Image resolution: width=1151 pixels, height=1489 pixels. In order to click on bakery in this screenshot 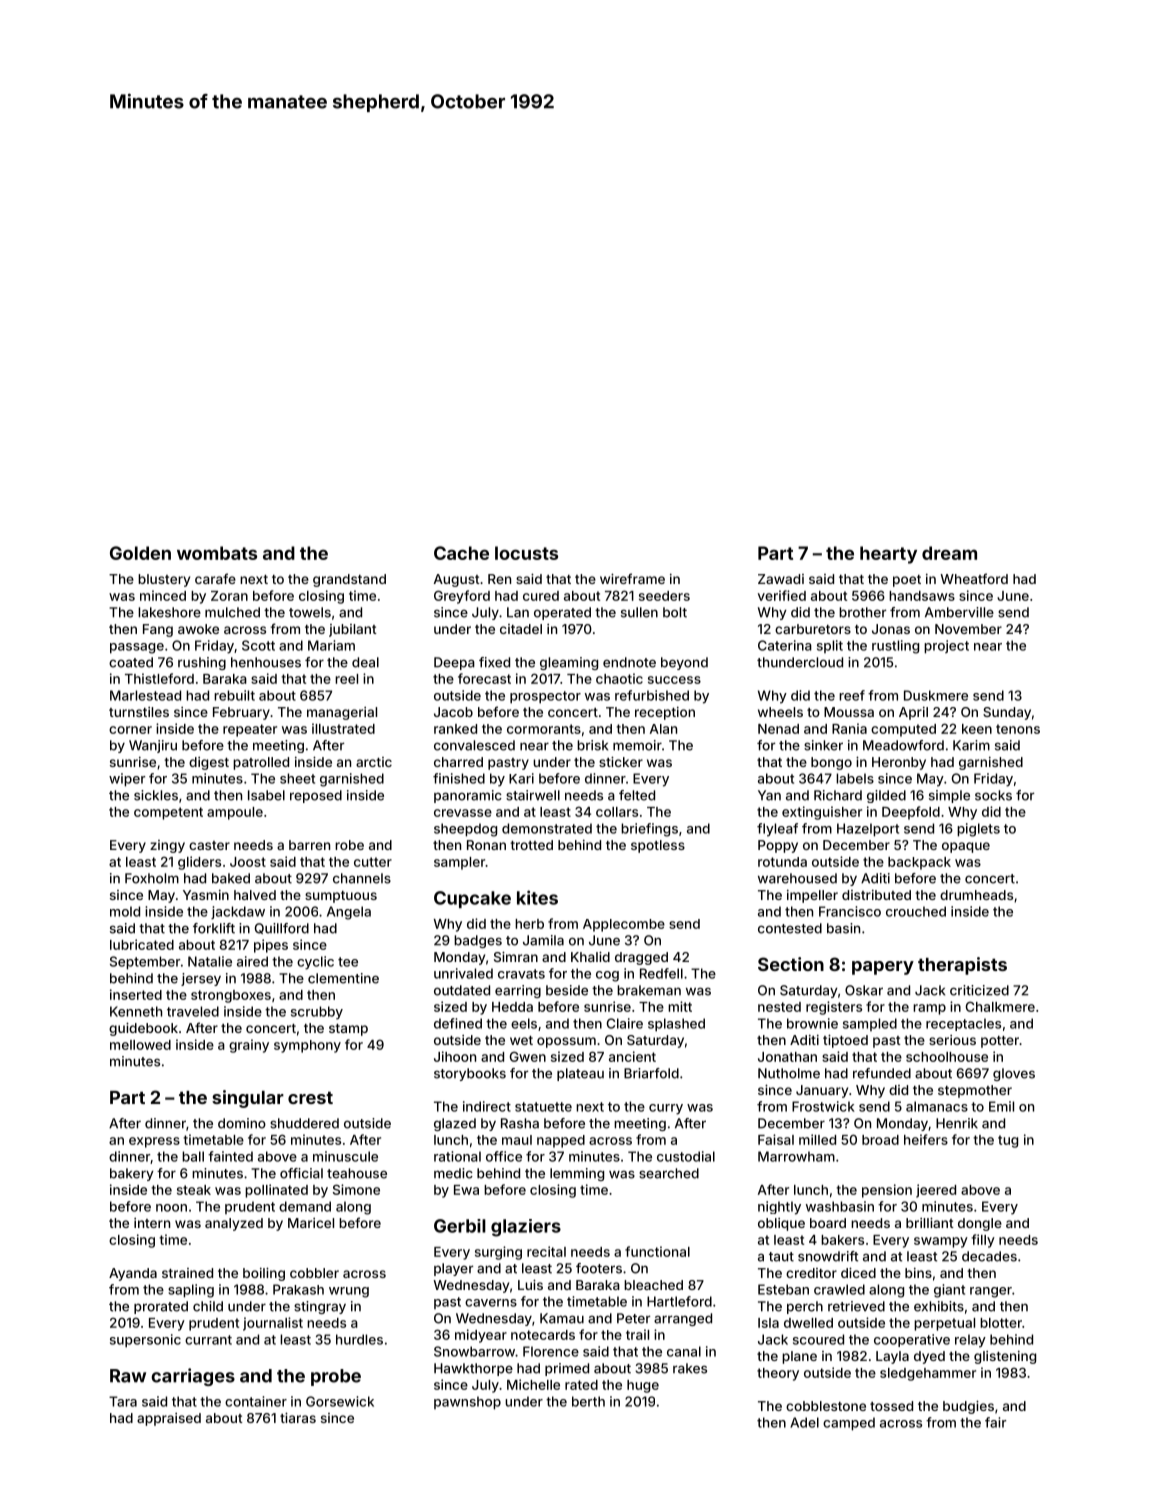, I will do `click(132, 1174)`.
